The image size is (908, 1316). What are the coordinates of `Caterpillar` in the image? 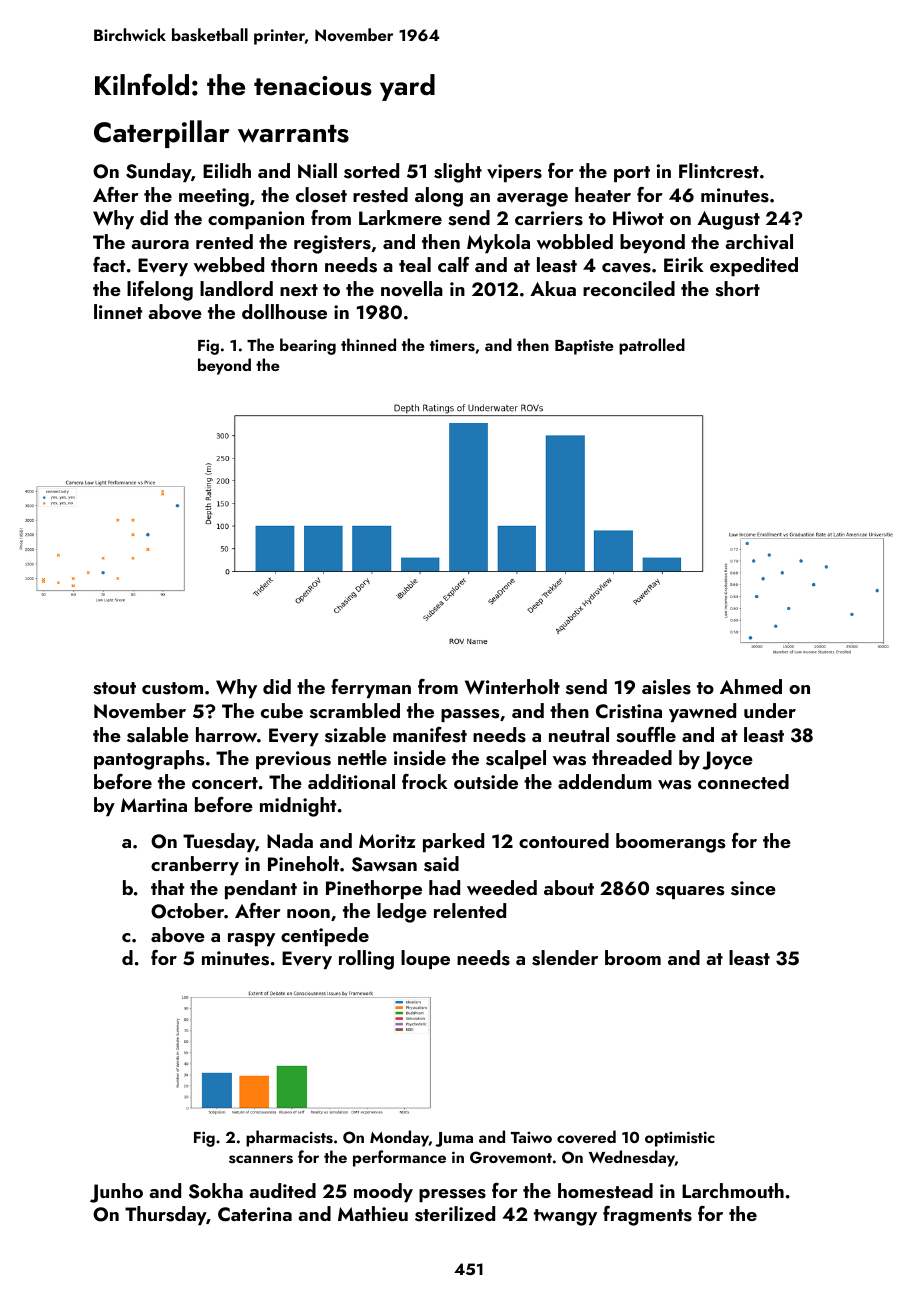 It's located at (162, 134).
